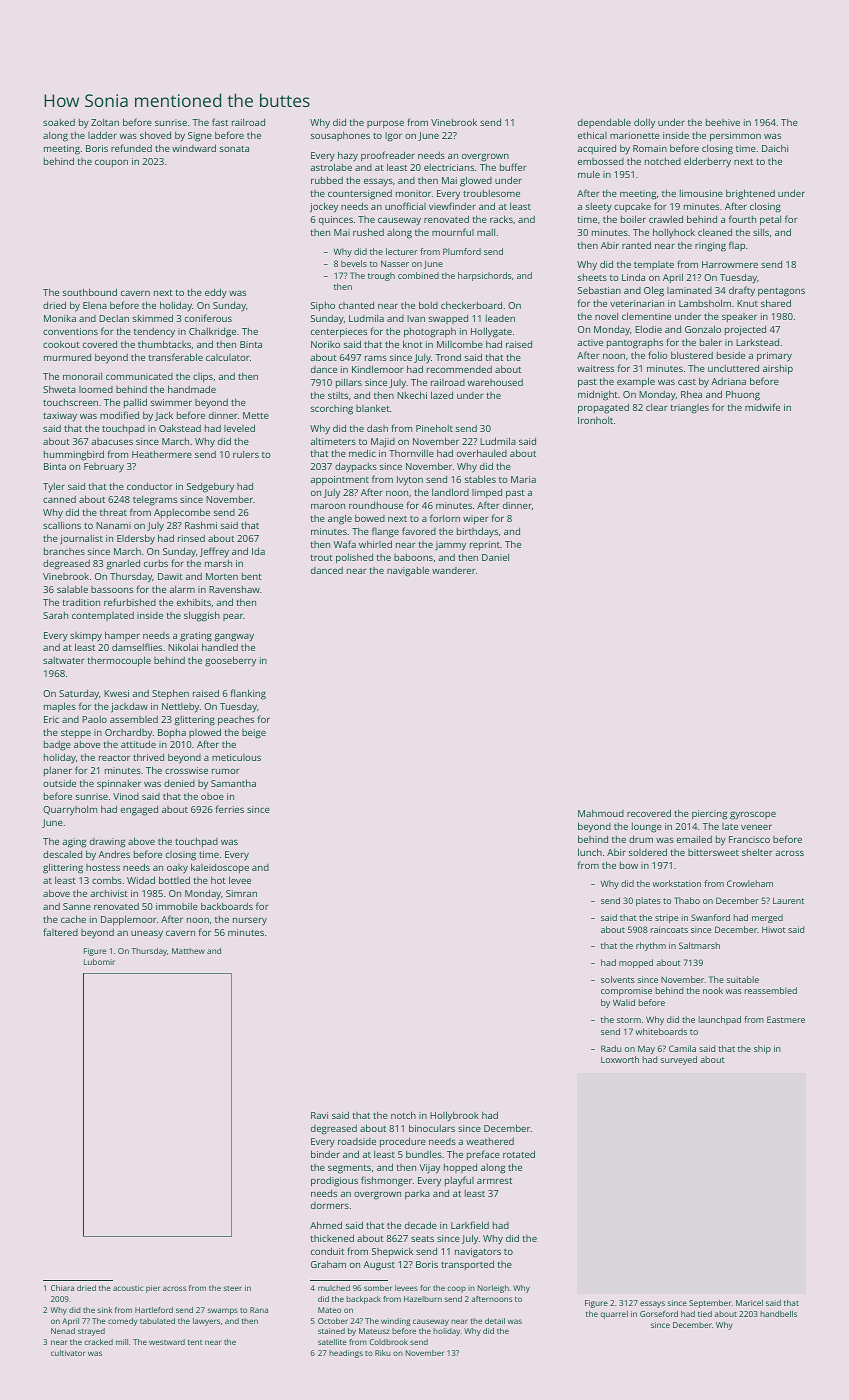 Image resolution: width=849 pixels, height=1400 pixels. Describe the element at coordinates (403, 1142) in the screenshot. I see `procedure` at that location.
